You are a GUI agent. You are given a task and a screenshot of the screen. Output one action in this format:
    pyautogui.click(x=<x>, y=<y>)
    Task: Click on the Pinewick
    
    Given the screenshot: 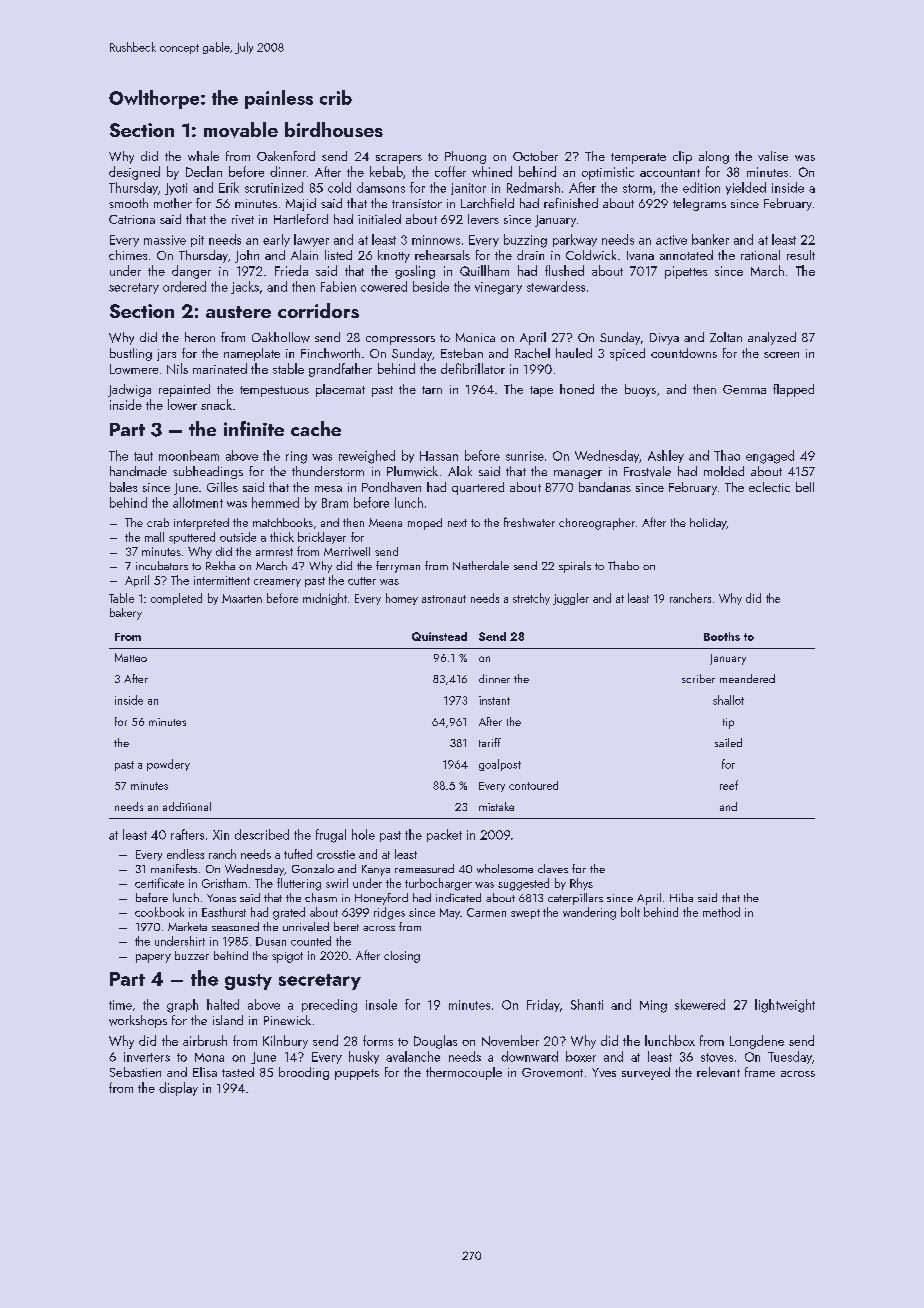 What is the action you would take?
    pyautogui.click(x=287, y=1020)
